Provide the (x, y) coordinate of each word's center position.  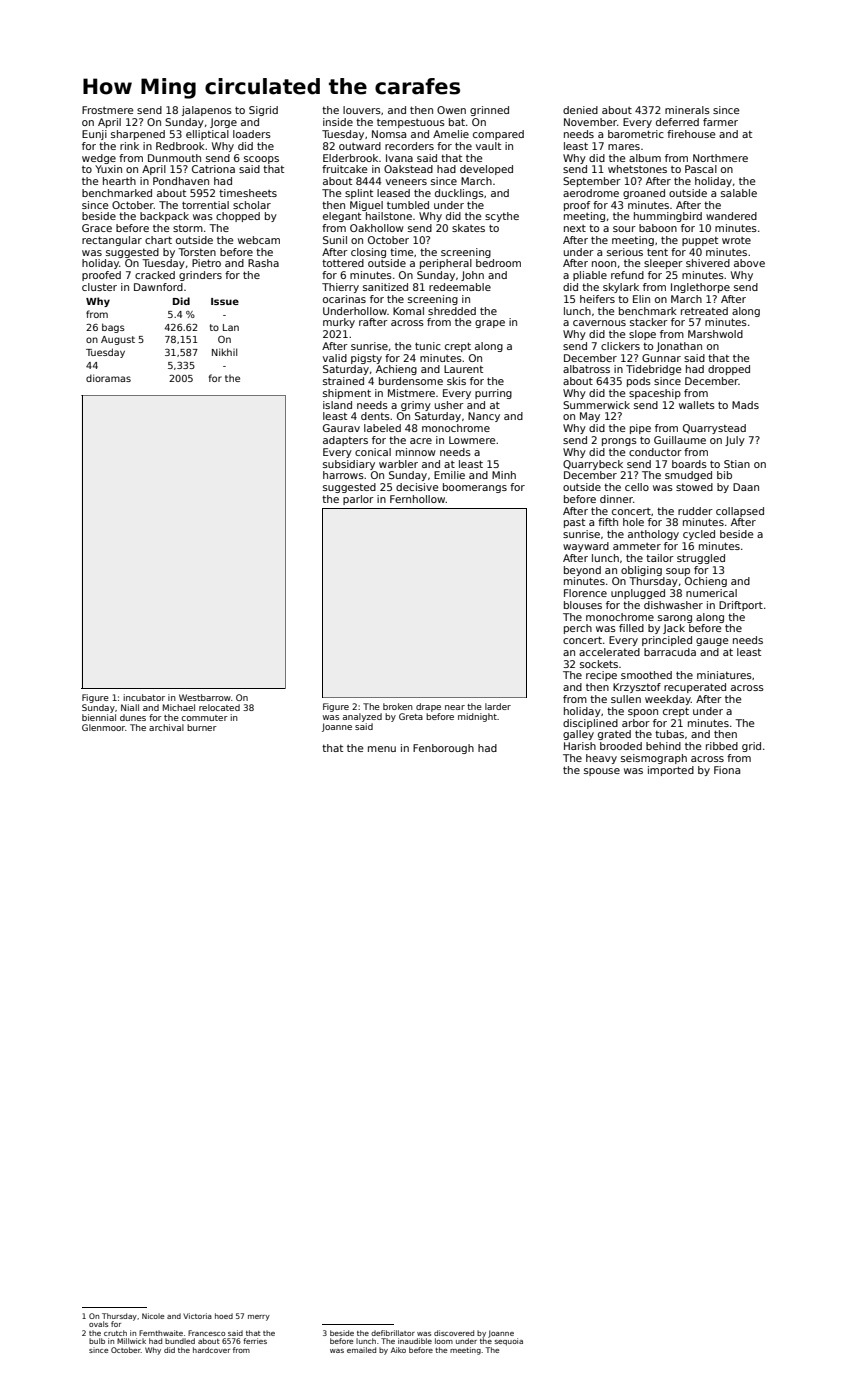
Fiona (727, 770)
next (575, 228)
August (118, 340)
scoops (261, 160)
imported (671, 771)
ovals (98, 1324)
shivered (708, 263)
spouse (602, 772)
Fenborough (443, 749)
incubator (144, 697)
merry (259, 1318)
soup (678, 572)
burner (202, 727)
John (472, 276)
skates (468, 228)
